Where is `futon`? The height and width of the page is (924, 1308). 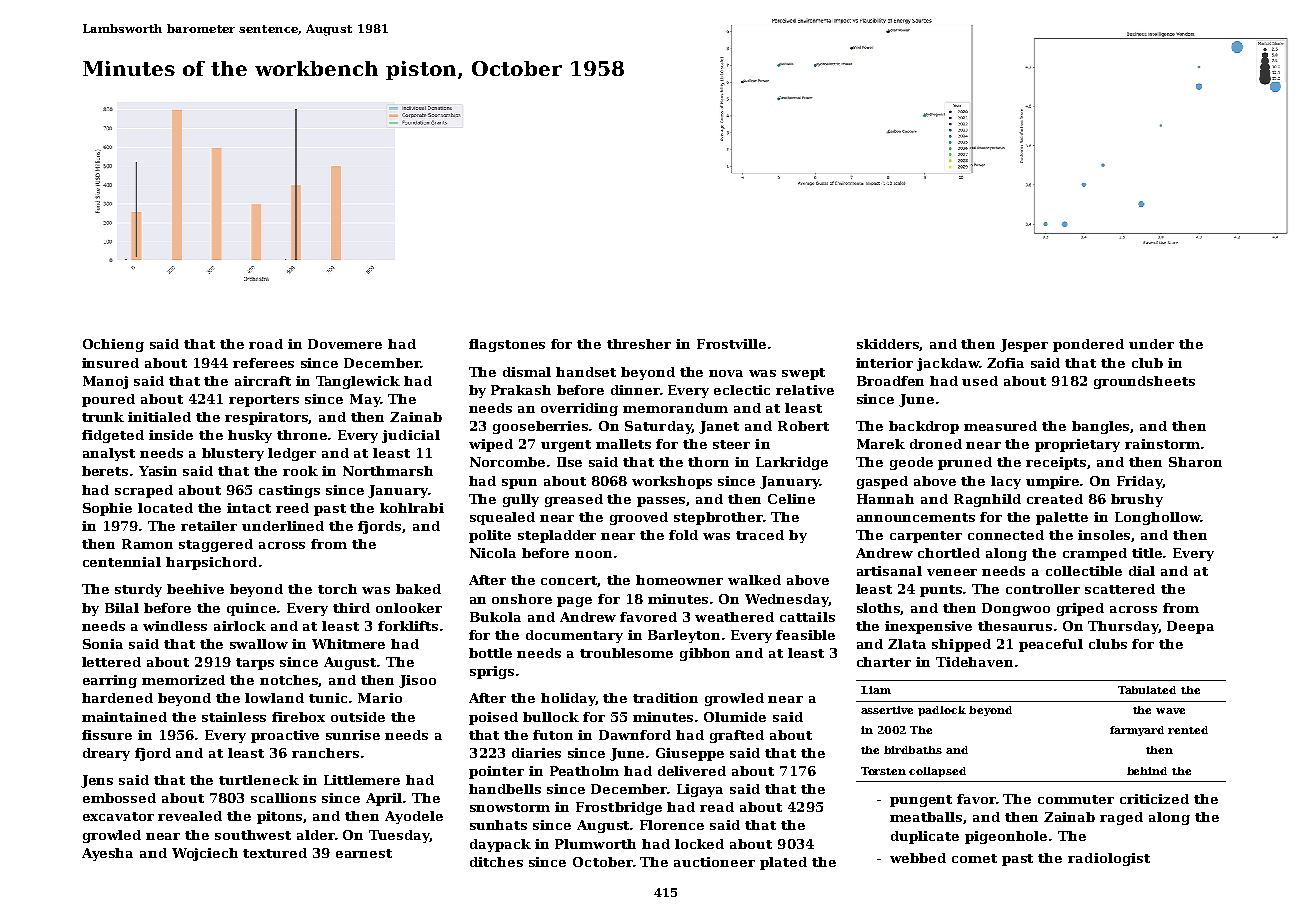 futon is located at coordinates (553, 735).
